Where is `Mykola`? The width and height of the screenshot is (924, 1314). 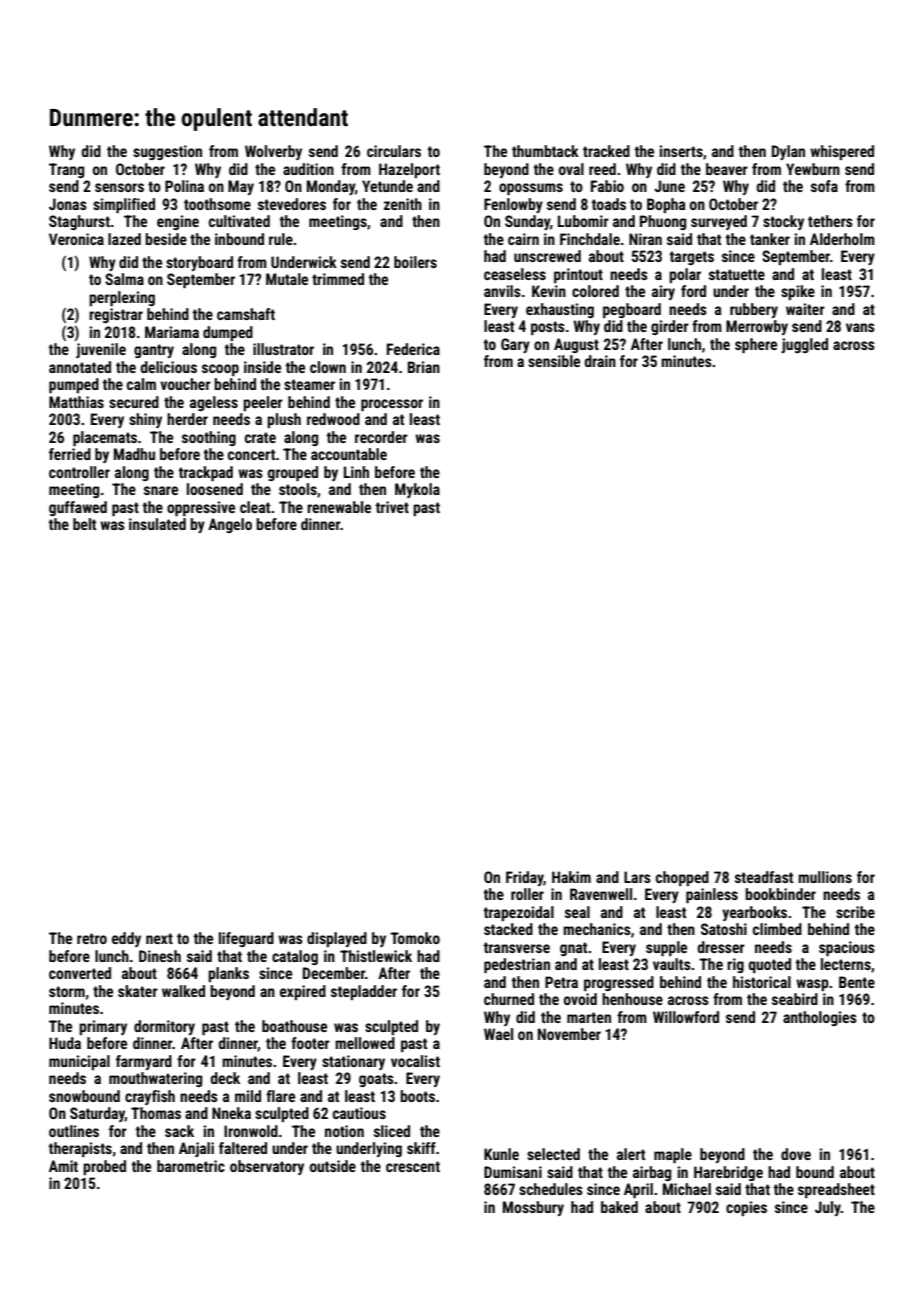
Mykola is located at coordinates (417, 490).
